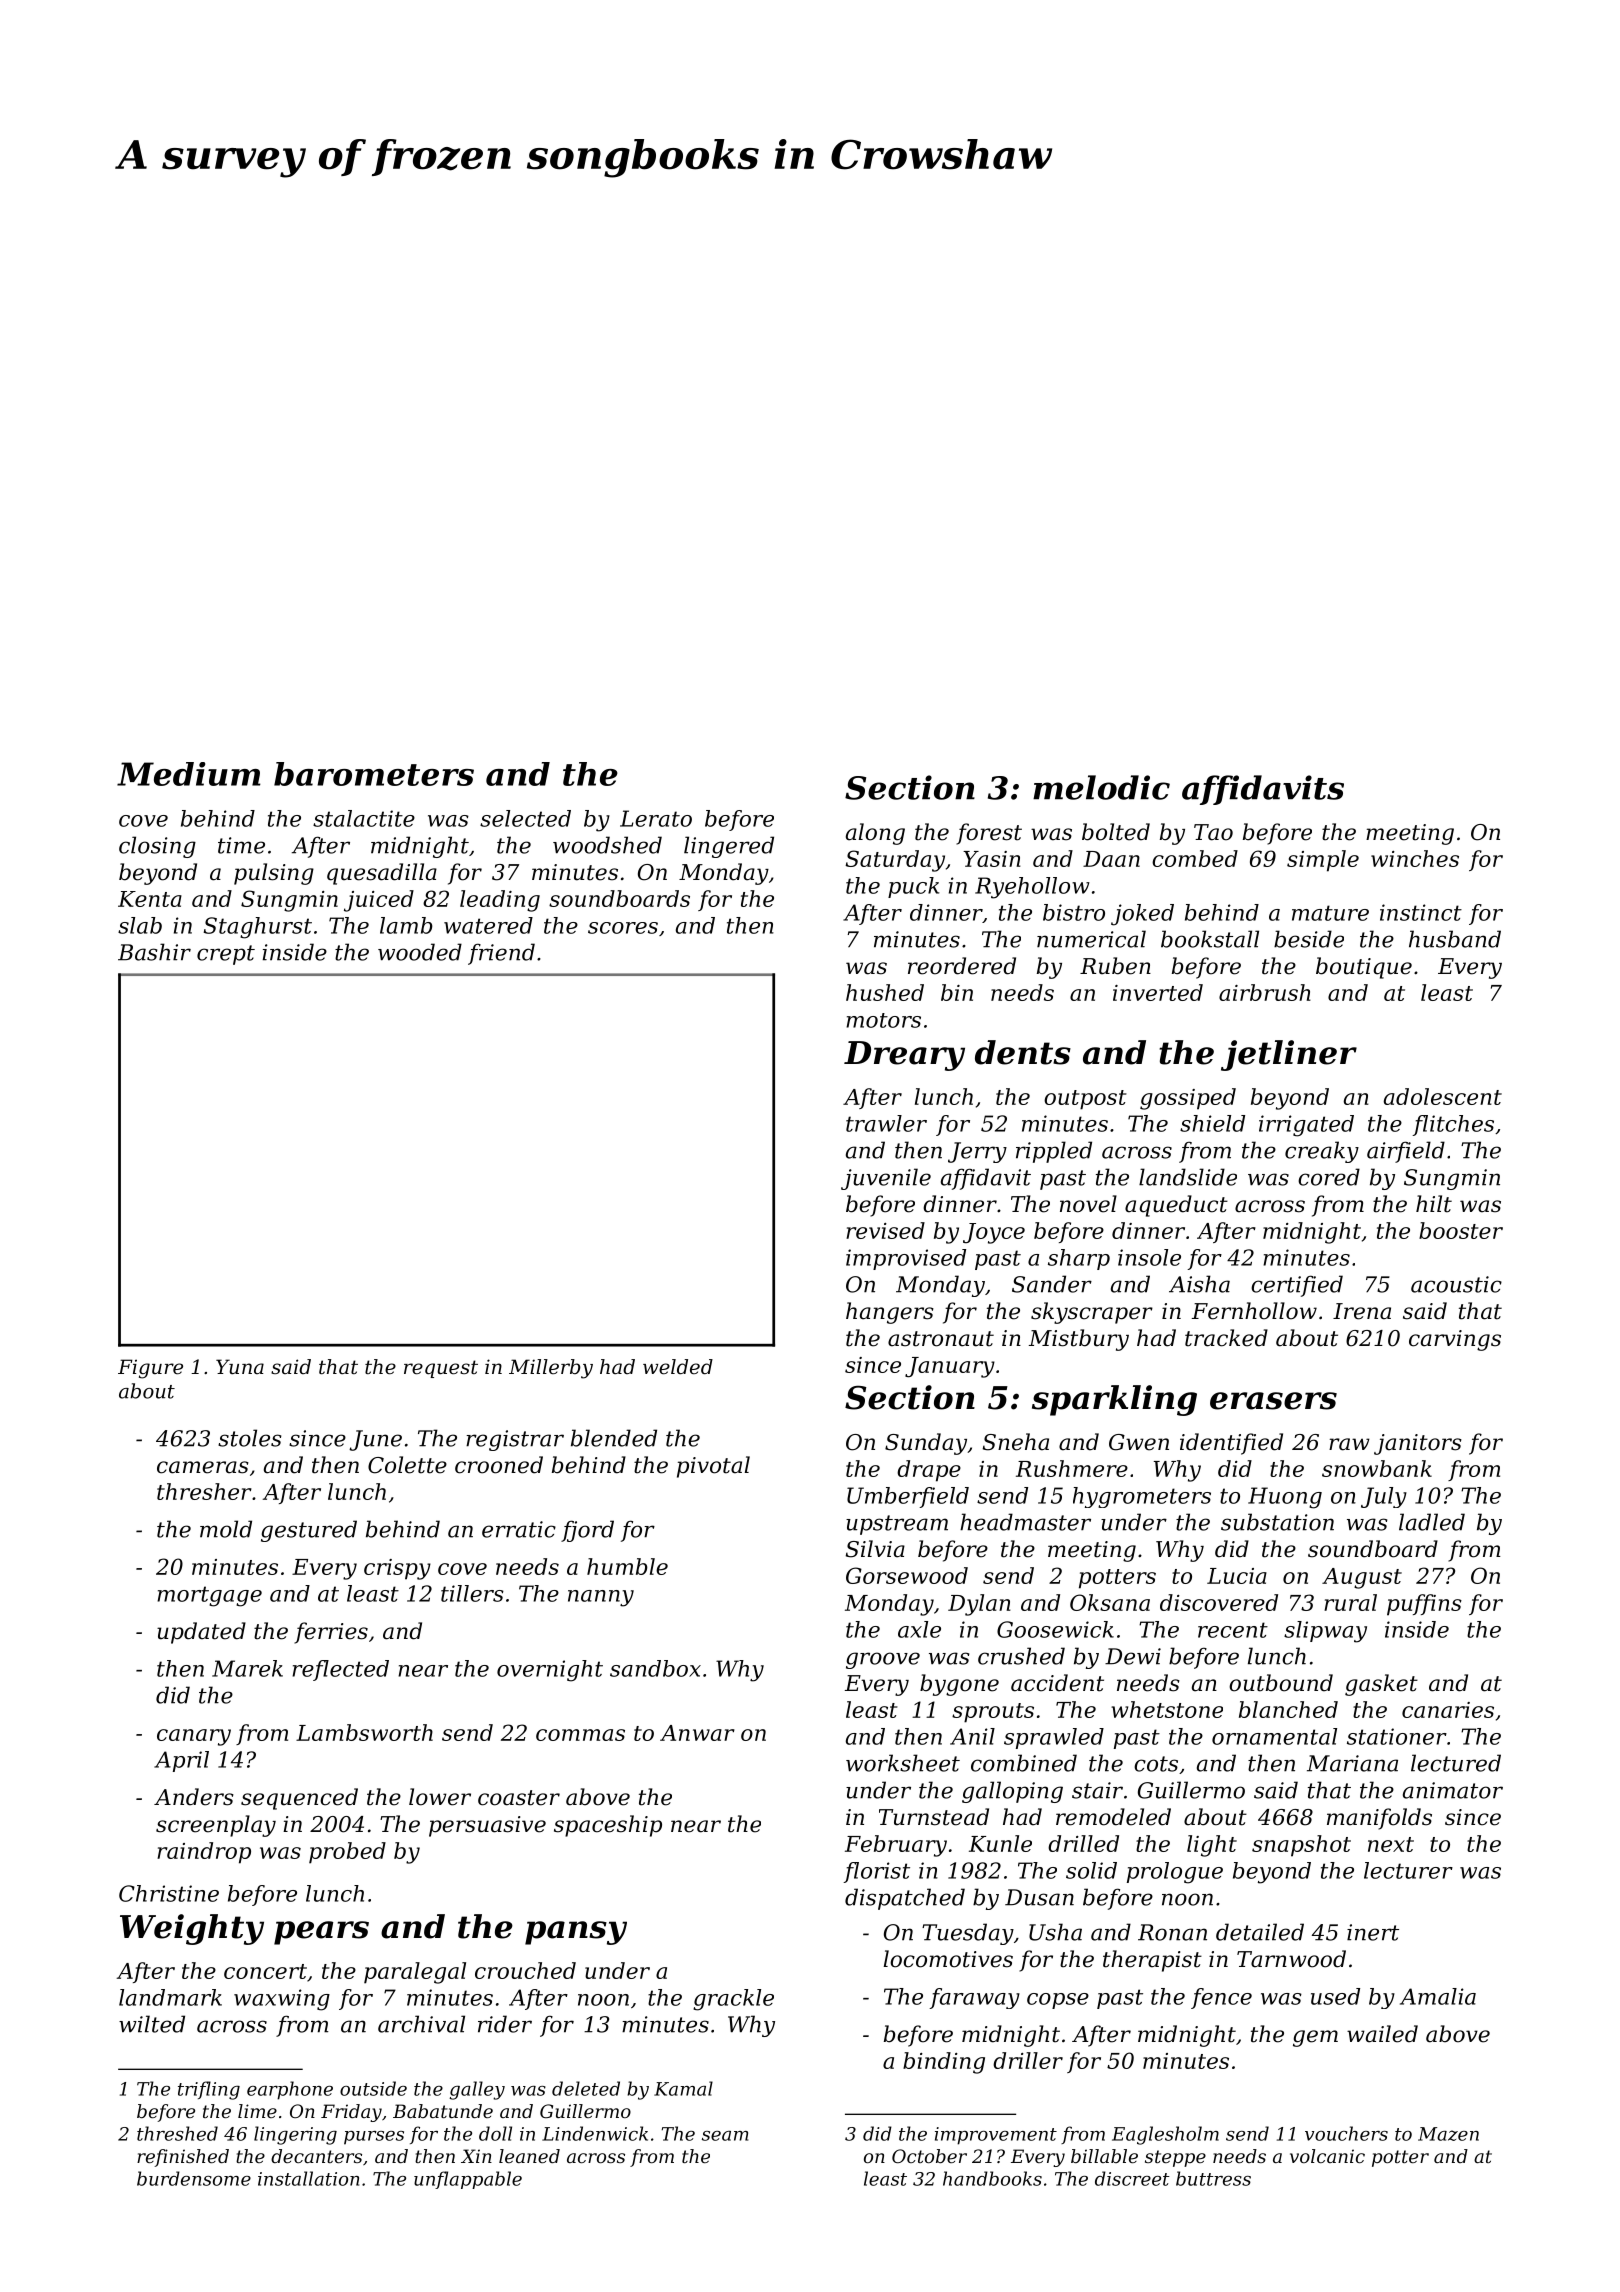  I want to click on stalactite, so click(364, 818).
